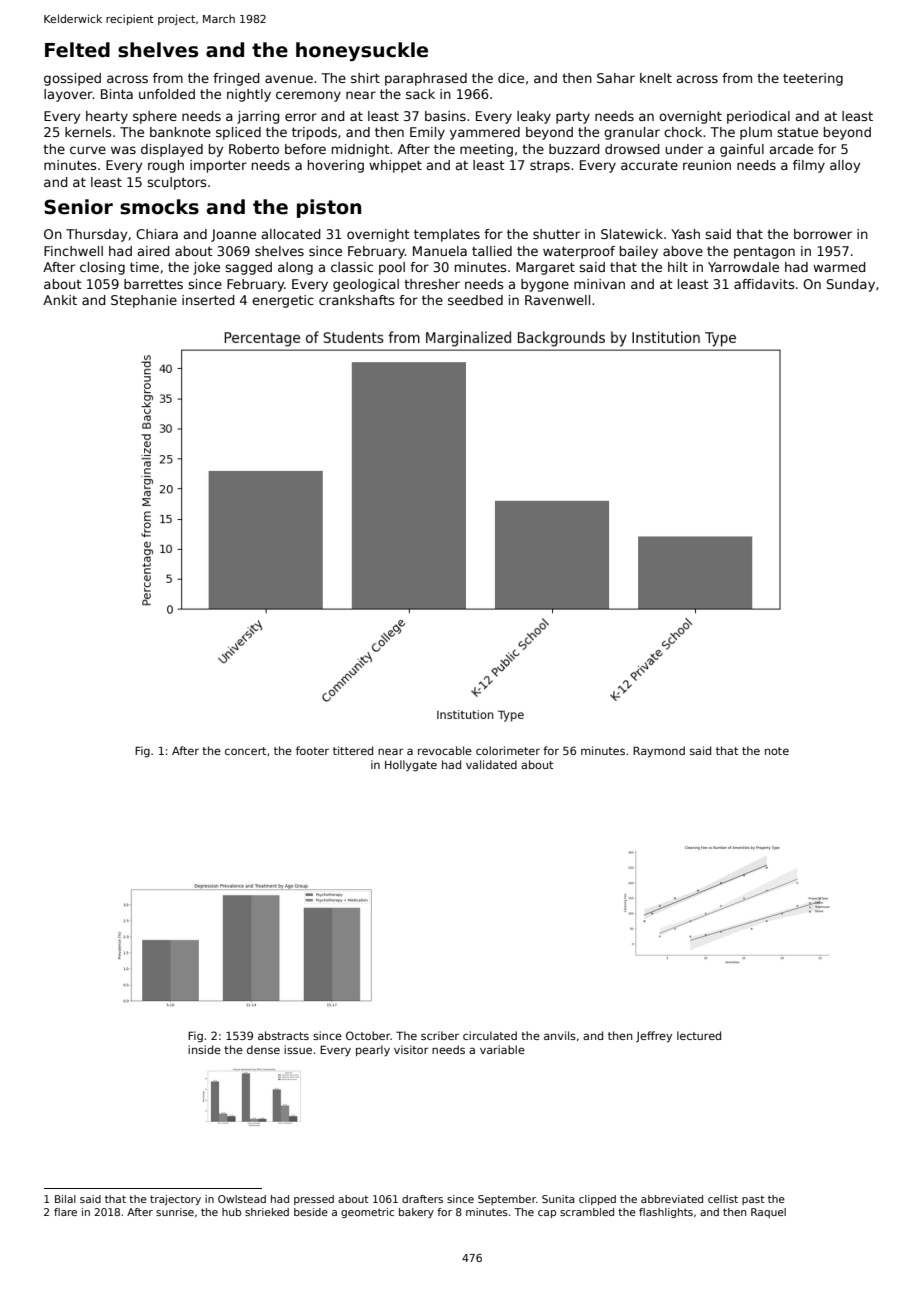 This page has height=1308, width=924. Describe the element at coordinates (204, 1049) in the page. I see `inside` at that location.
